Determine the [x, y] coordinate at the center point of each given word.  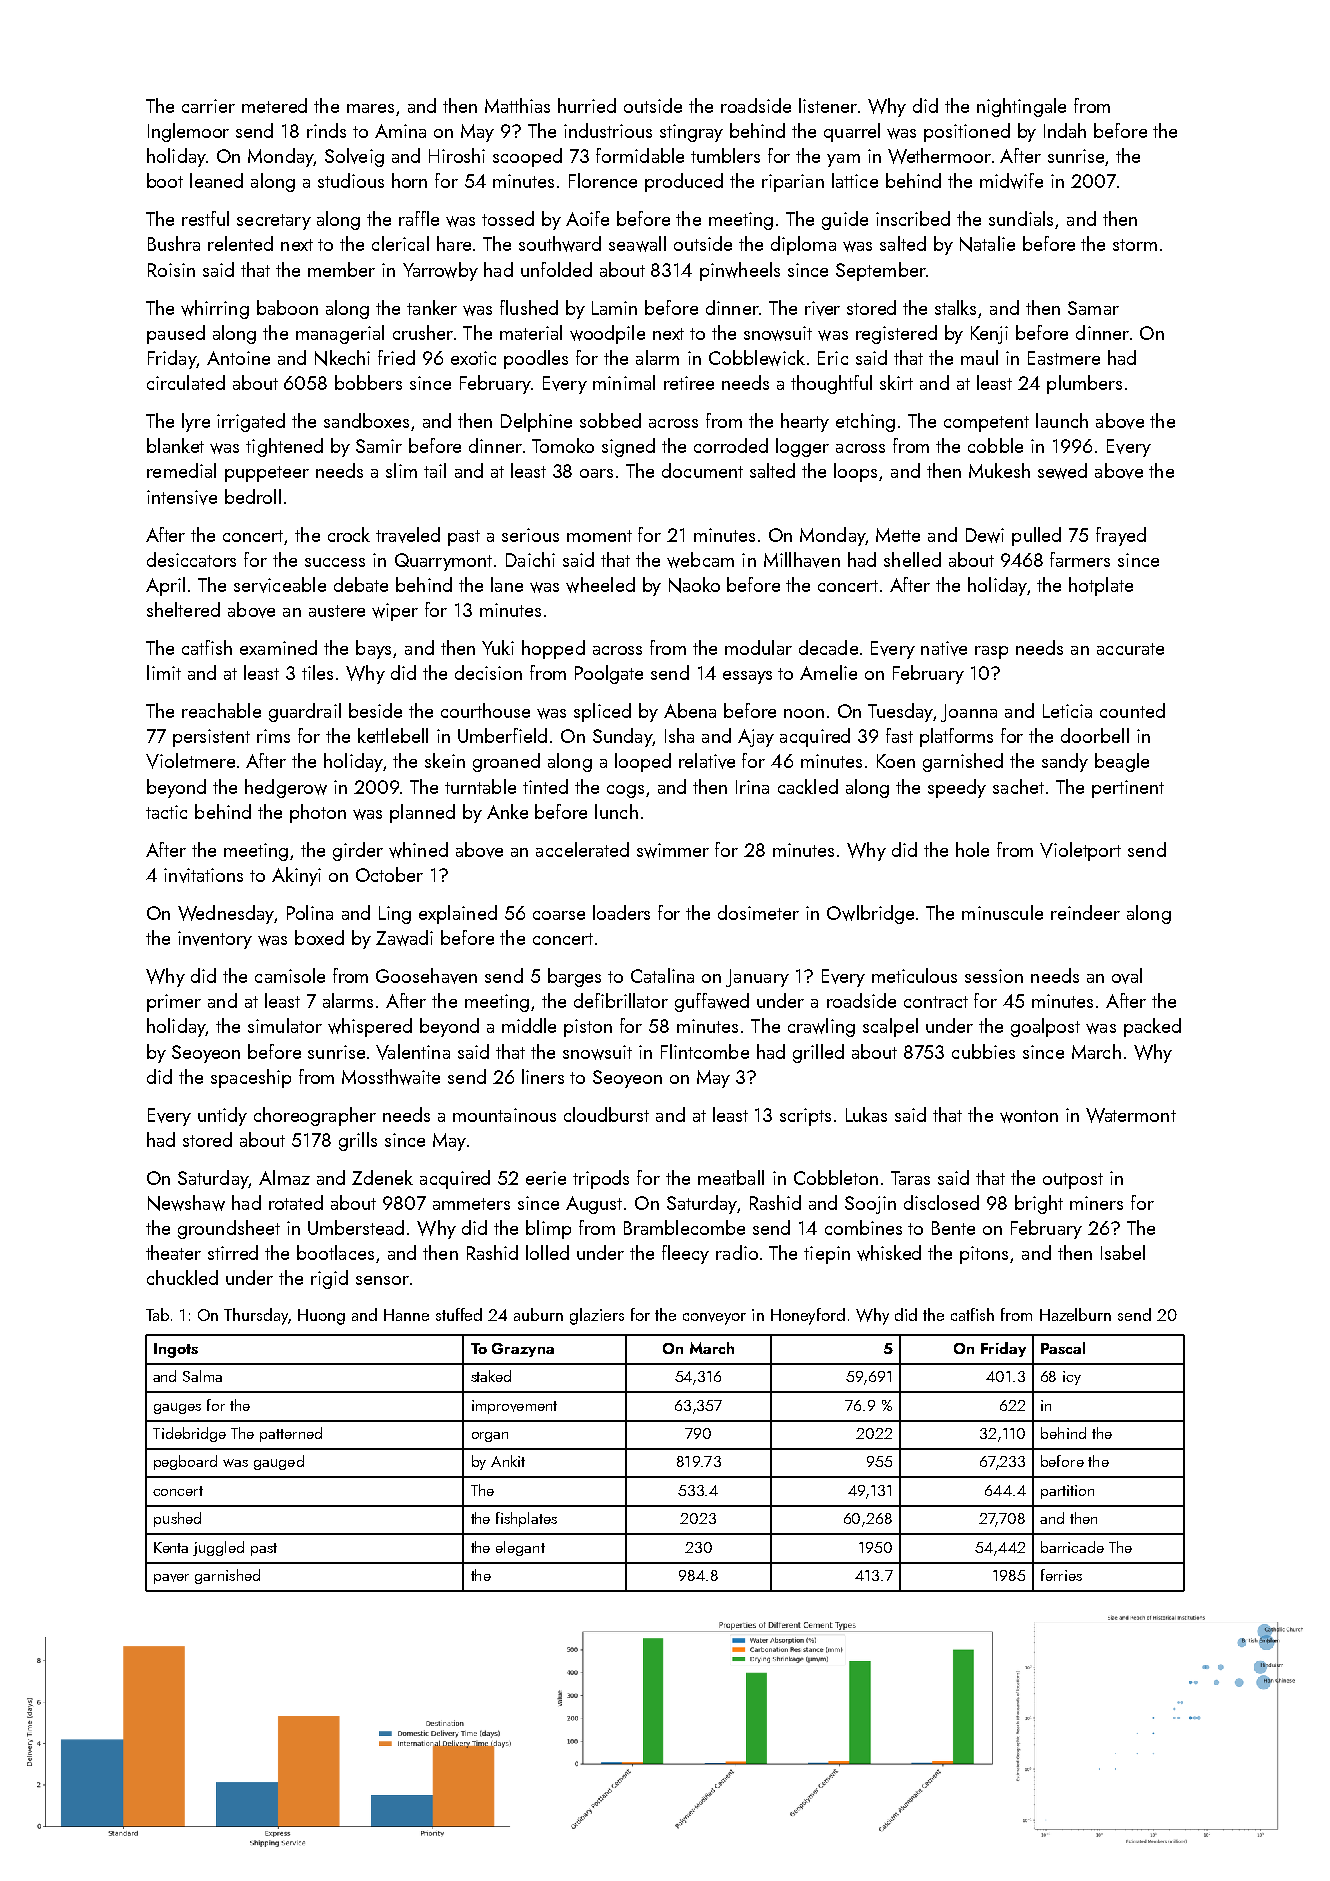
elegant [520, 1548]
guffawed [712, 1002]
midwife [1011, 181]
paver [171, 1579]
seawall [637, 244]
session [994, 976]
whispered [370, 1027]
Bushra [174, 243]
